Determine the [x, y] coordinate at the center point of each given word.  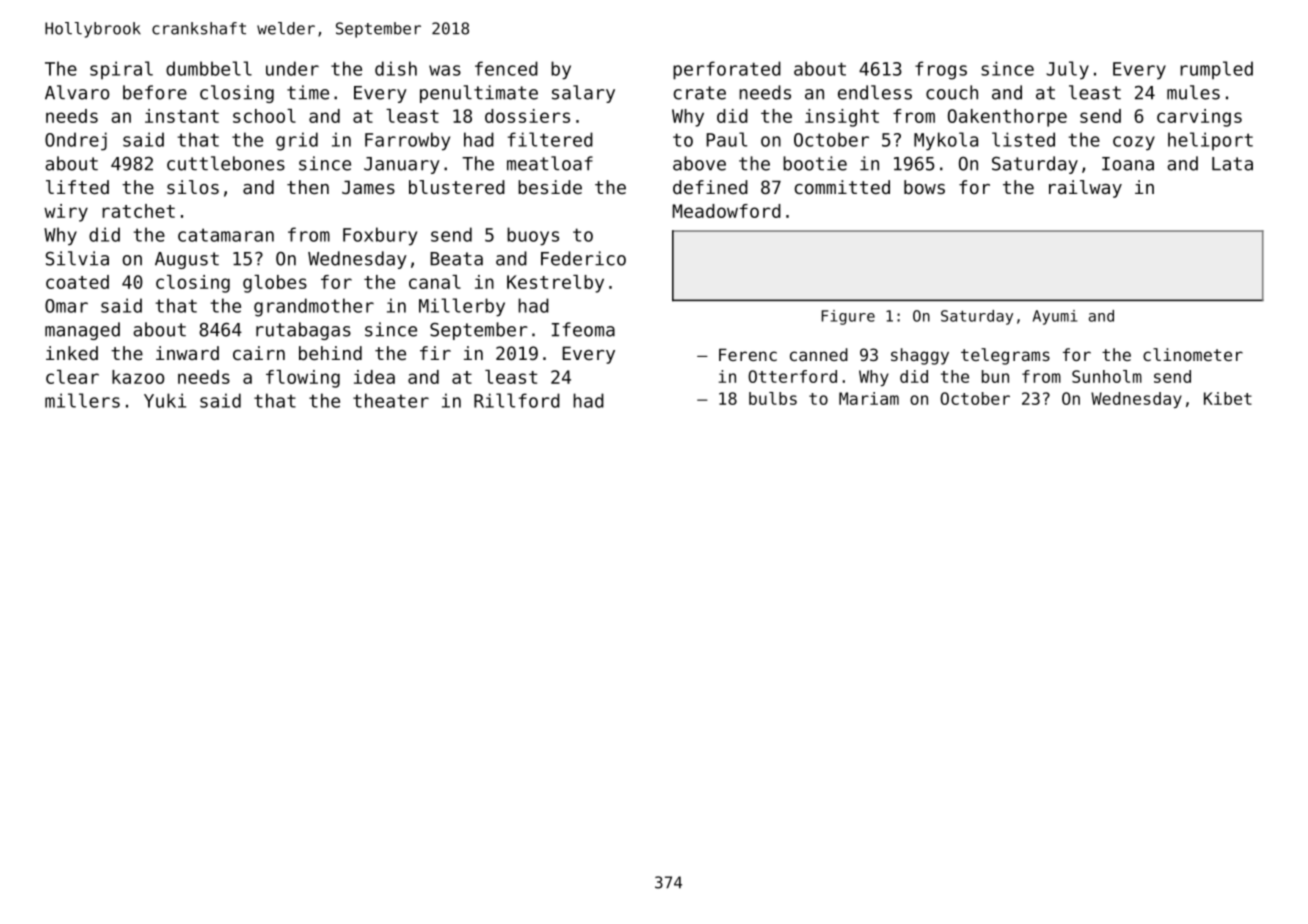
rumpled [1216, 70]
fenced [506, 68]
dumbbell [209, 68]
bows [924, 187]
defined [710, 187]
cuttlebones [226, 163]
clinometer [1193, 354]
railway [1085, 189]
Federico [583, 258]
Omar [66, 306]
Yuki [165, 400]
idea [374, 377]
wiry [66, 213]
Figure [848, 317]
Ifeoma [583, 329]
